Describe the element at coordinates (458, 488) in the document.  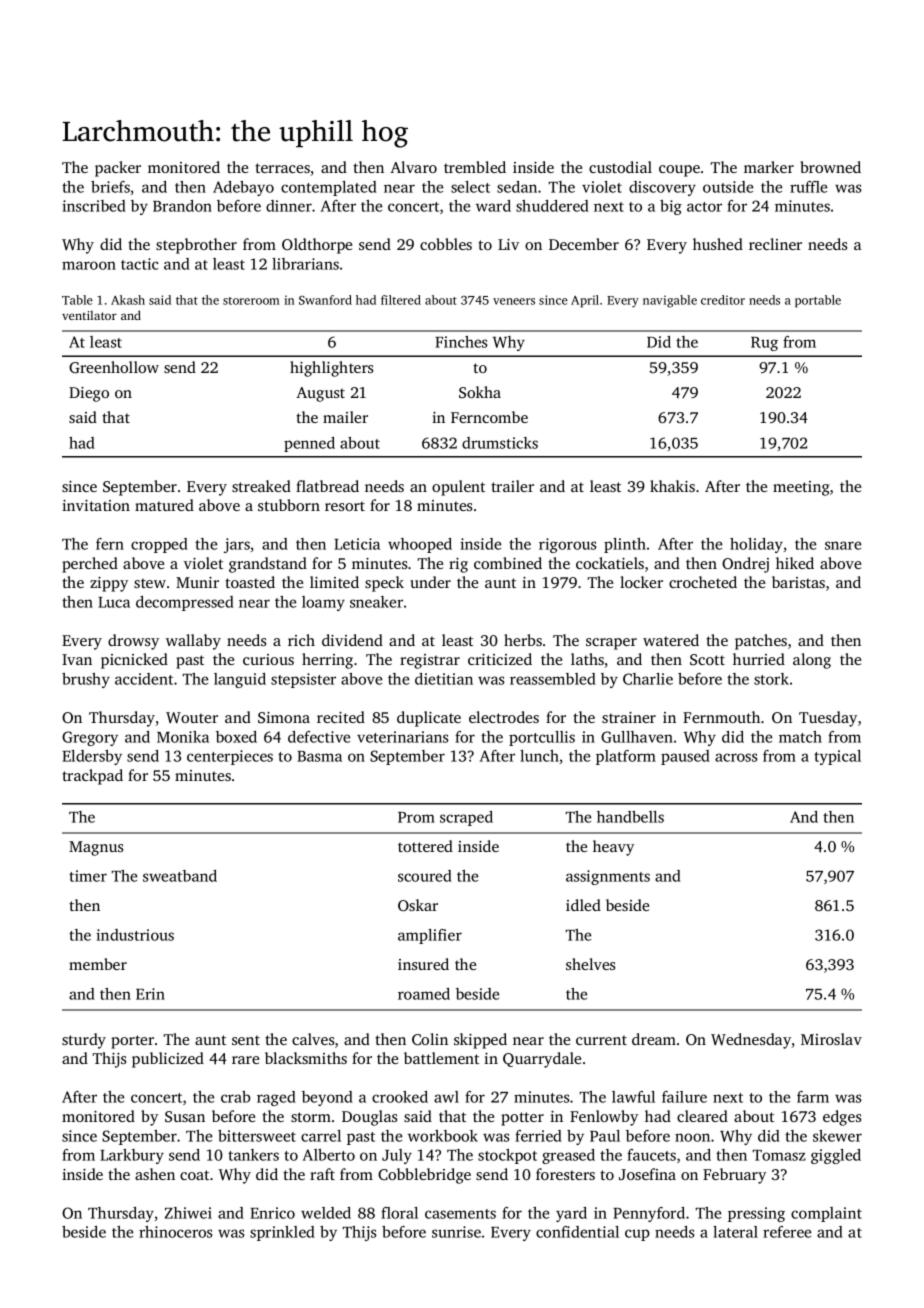
I see `opulent` at that location.
